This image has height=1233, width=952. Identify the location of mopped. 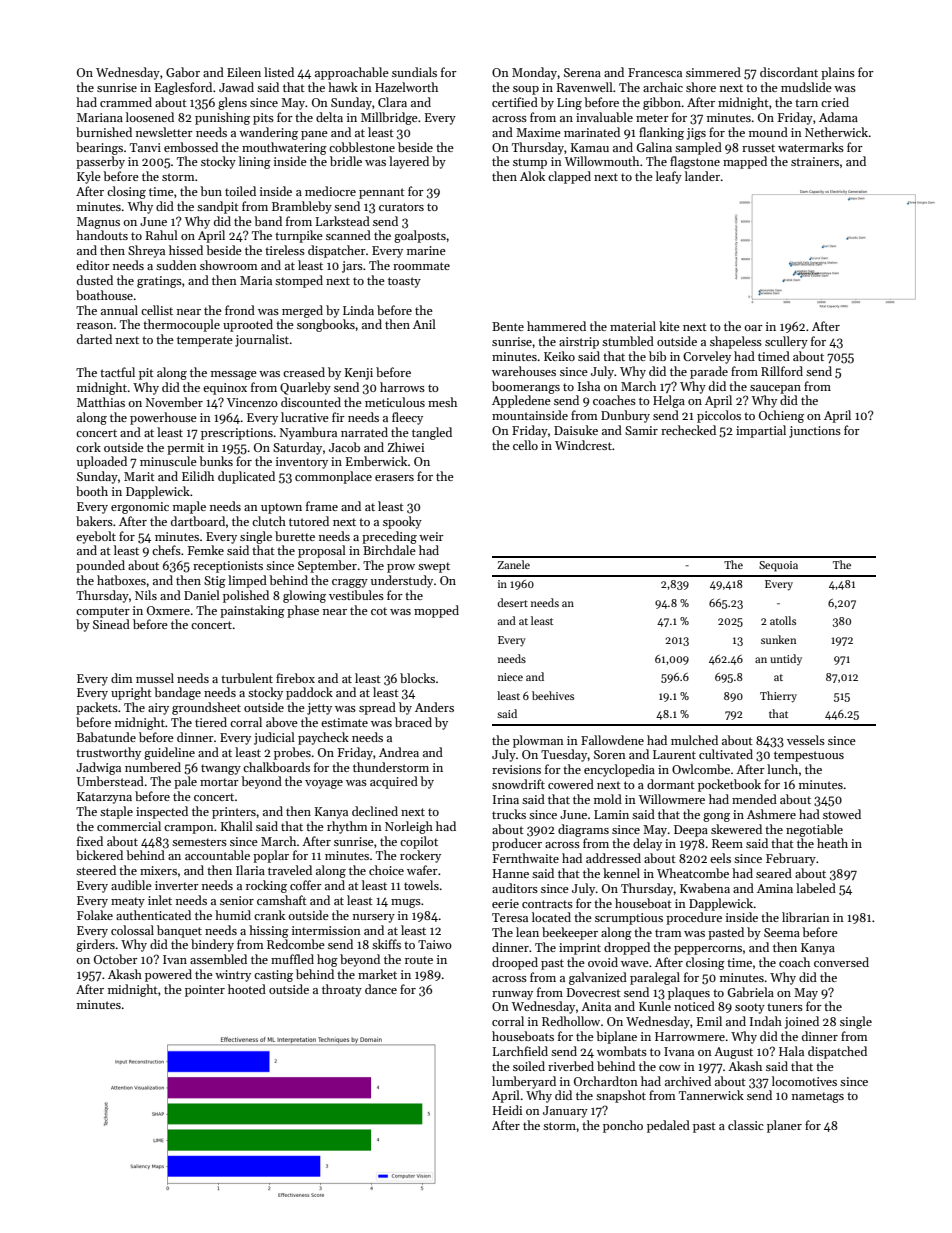
(436, 611).
